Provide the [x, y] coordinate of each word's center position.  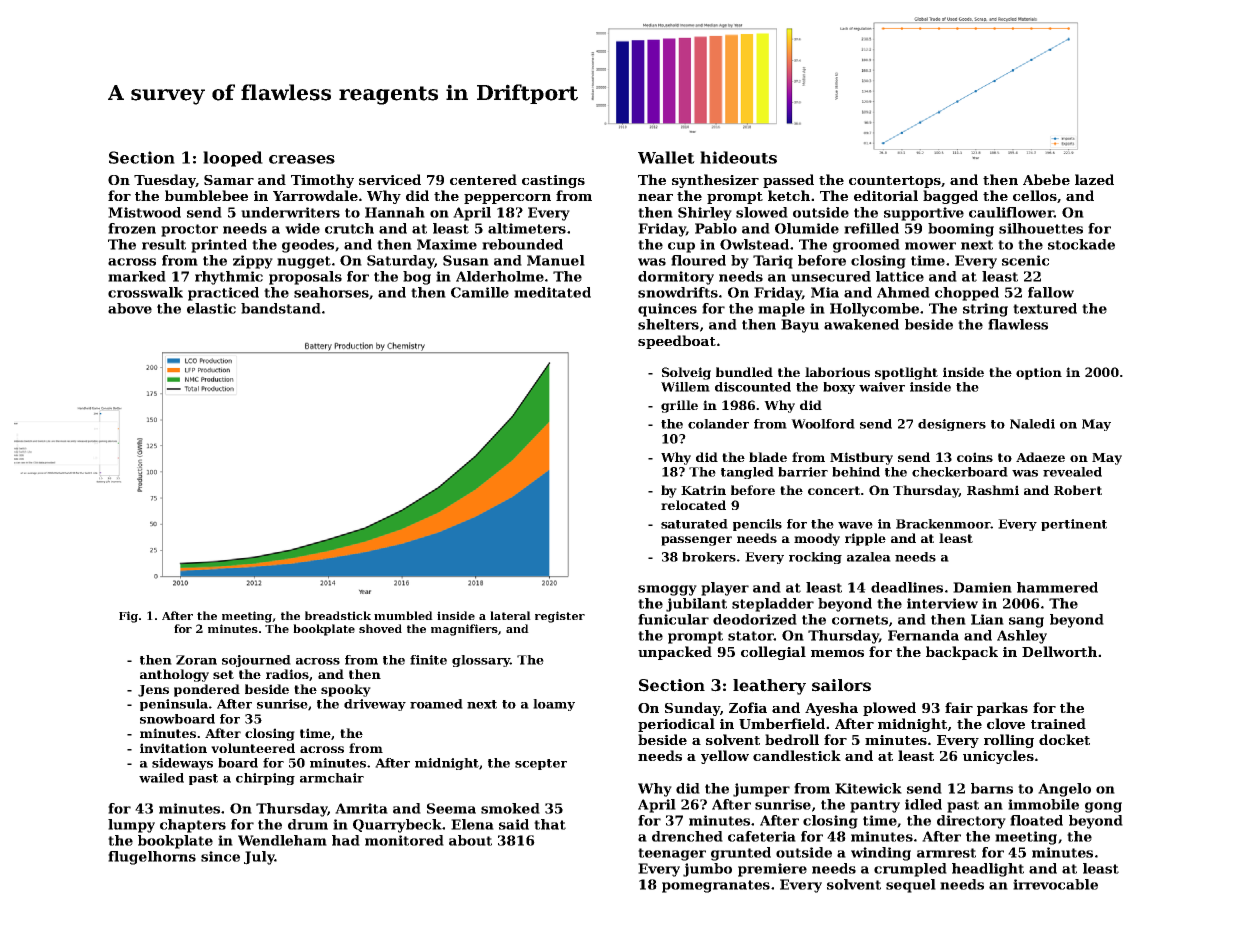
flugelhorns [152, 858]
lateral [510, 615]
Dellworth [1059, 651]
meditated [552, 292]
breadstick [338, 615]
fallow [1051, 292]
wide [302, 228]
